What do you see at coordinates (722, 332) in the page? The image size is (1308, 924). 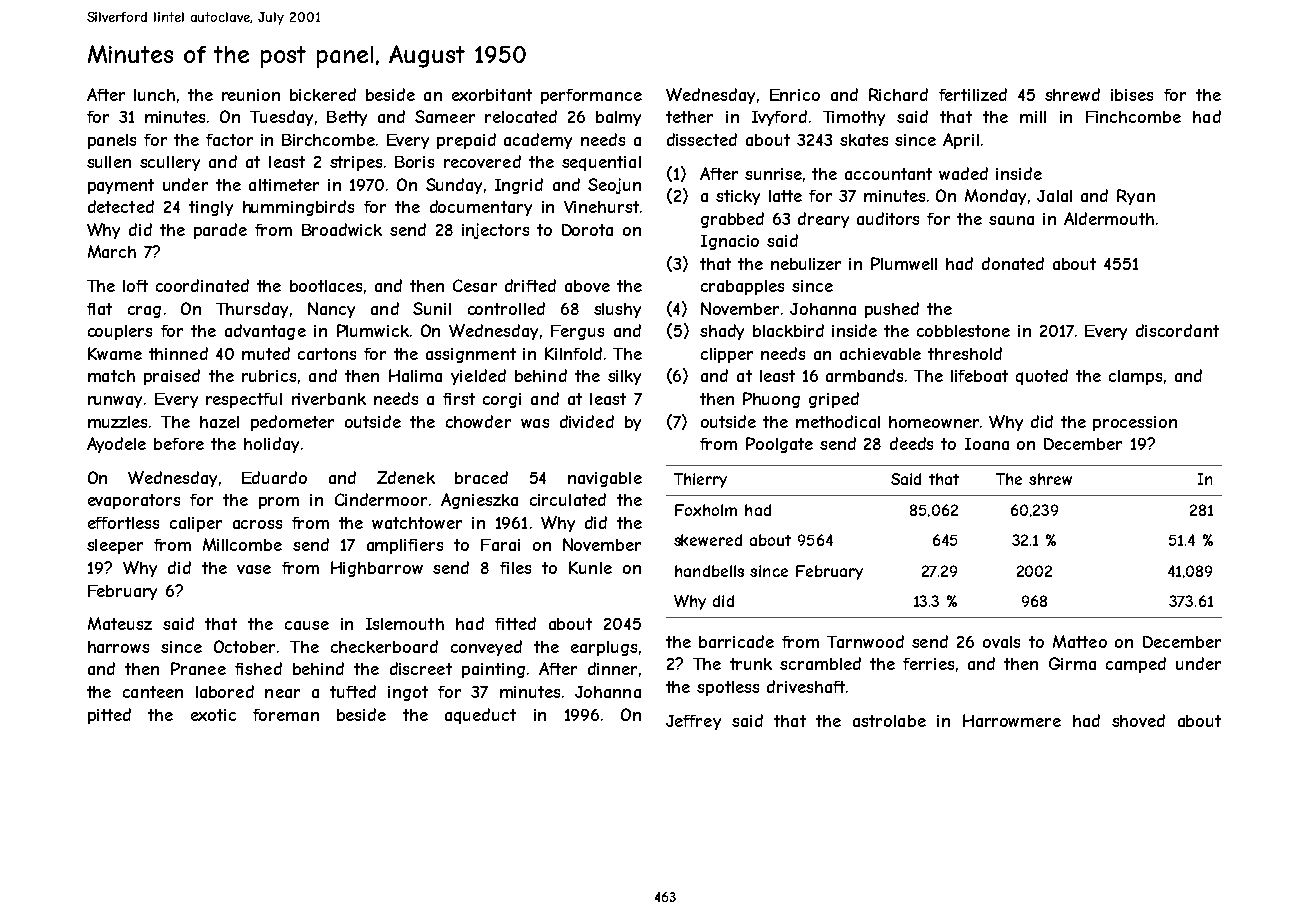 I see `shady` at bounding box center [722, 332].
